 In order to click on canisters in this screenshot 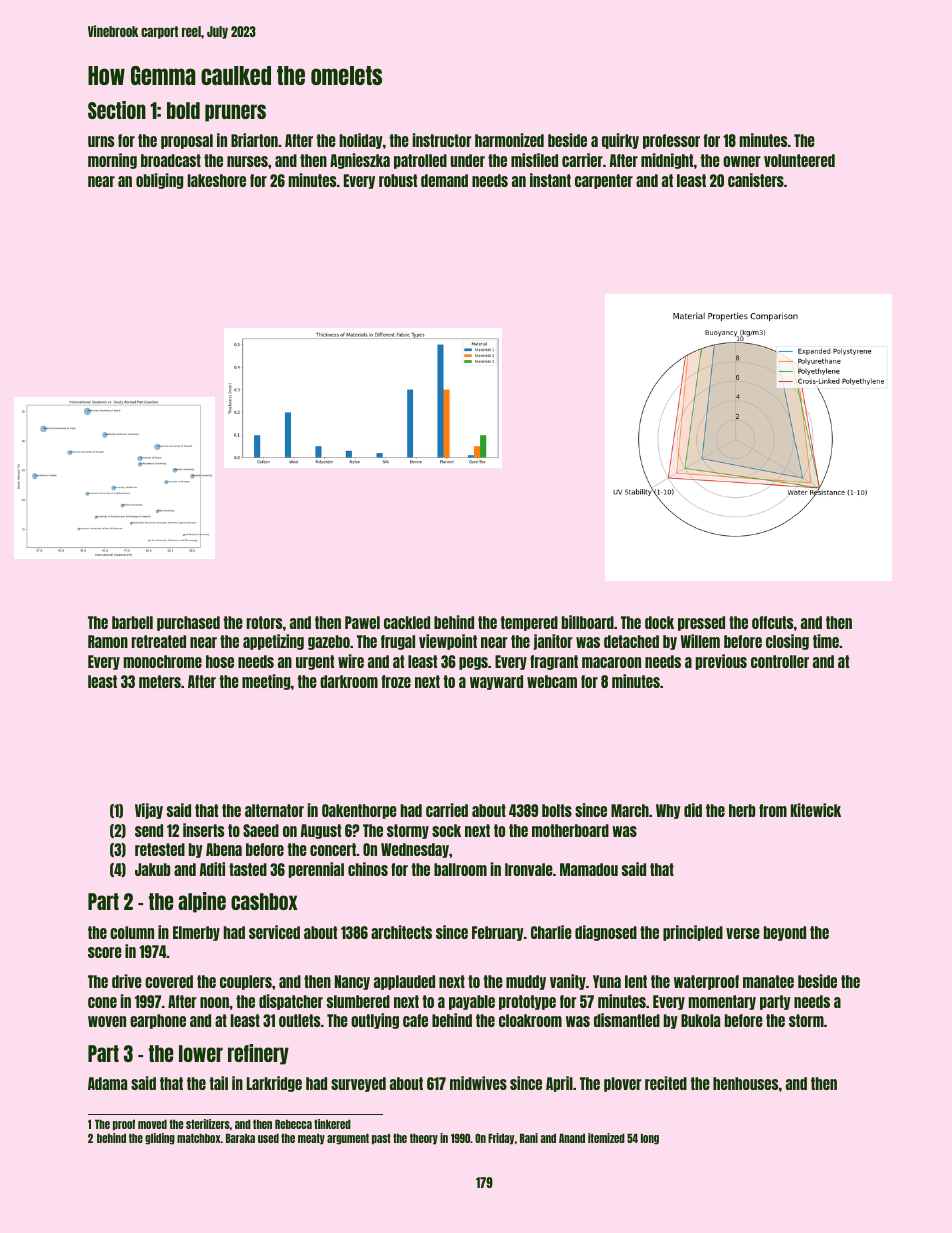, I will do `click(756, 180)`.
